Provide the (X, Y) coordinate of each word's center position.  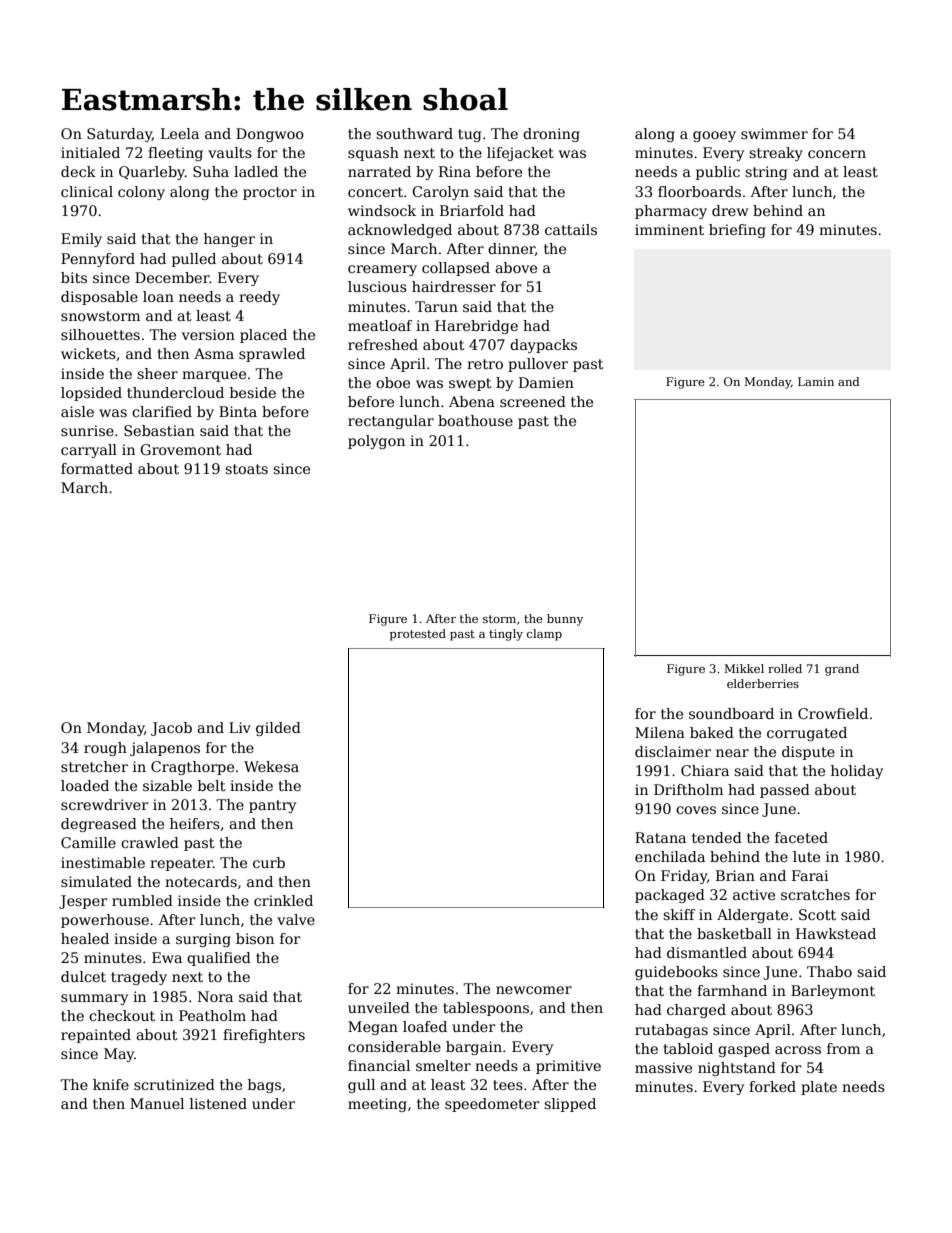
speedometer (492, 1105)
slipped (570, 1105)
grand (842, 670)
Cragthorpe (192, 768)
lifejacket (520, 154)
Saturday (119, 135)
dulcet (83, 976)
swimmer (774, 133)
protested (418, 635)
